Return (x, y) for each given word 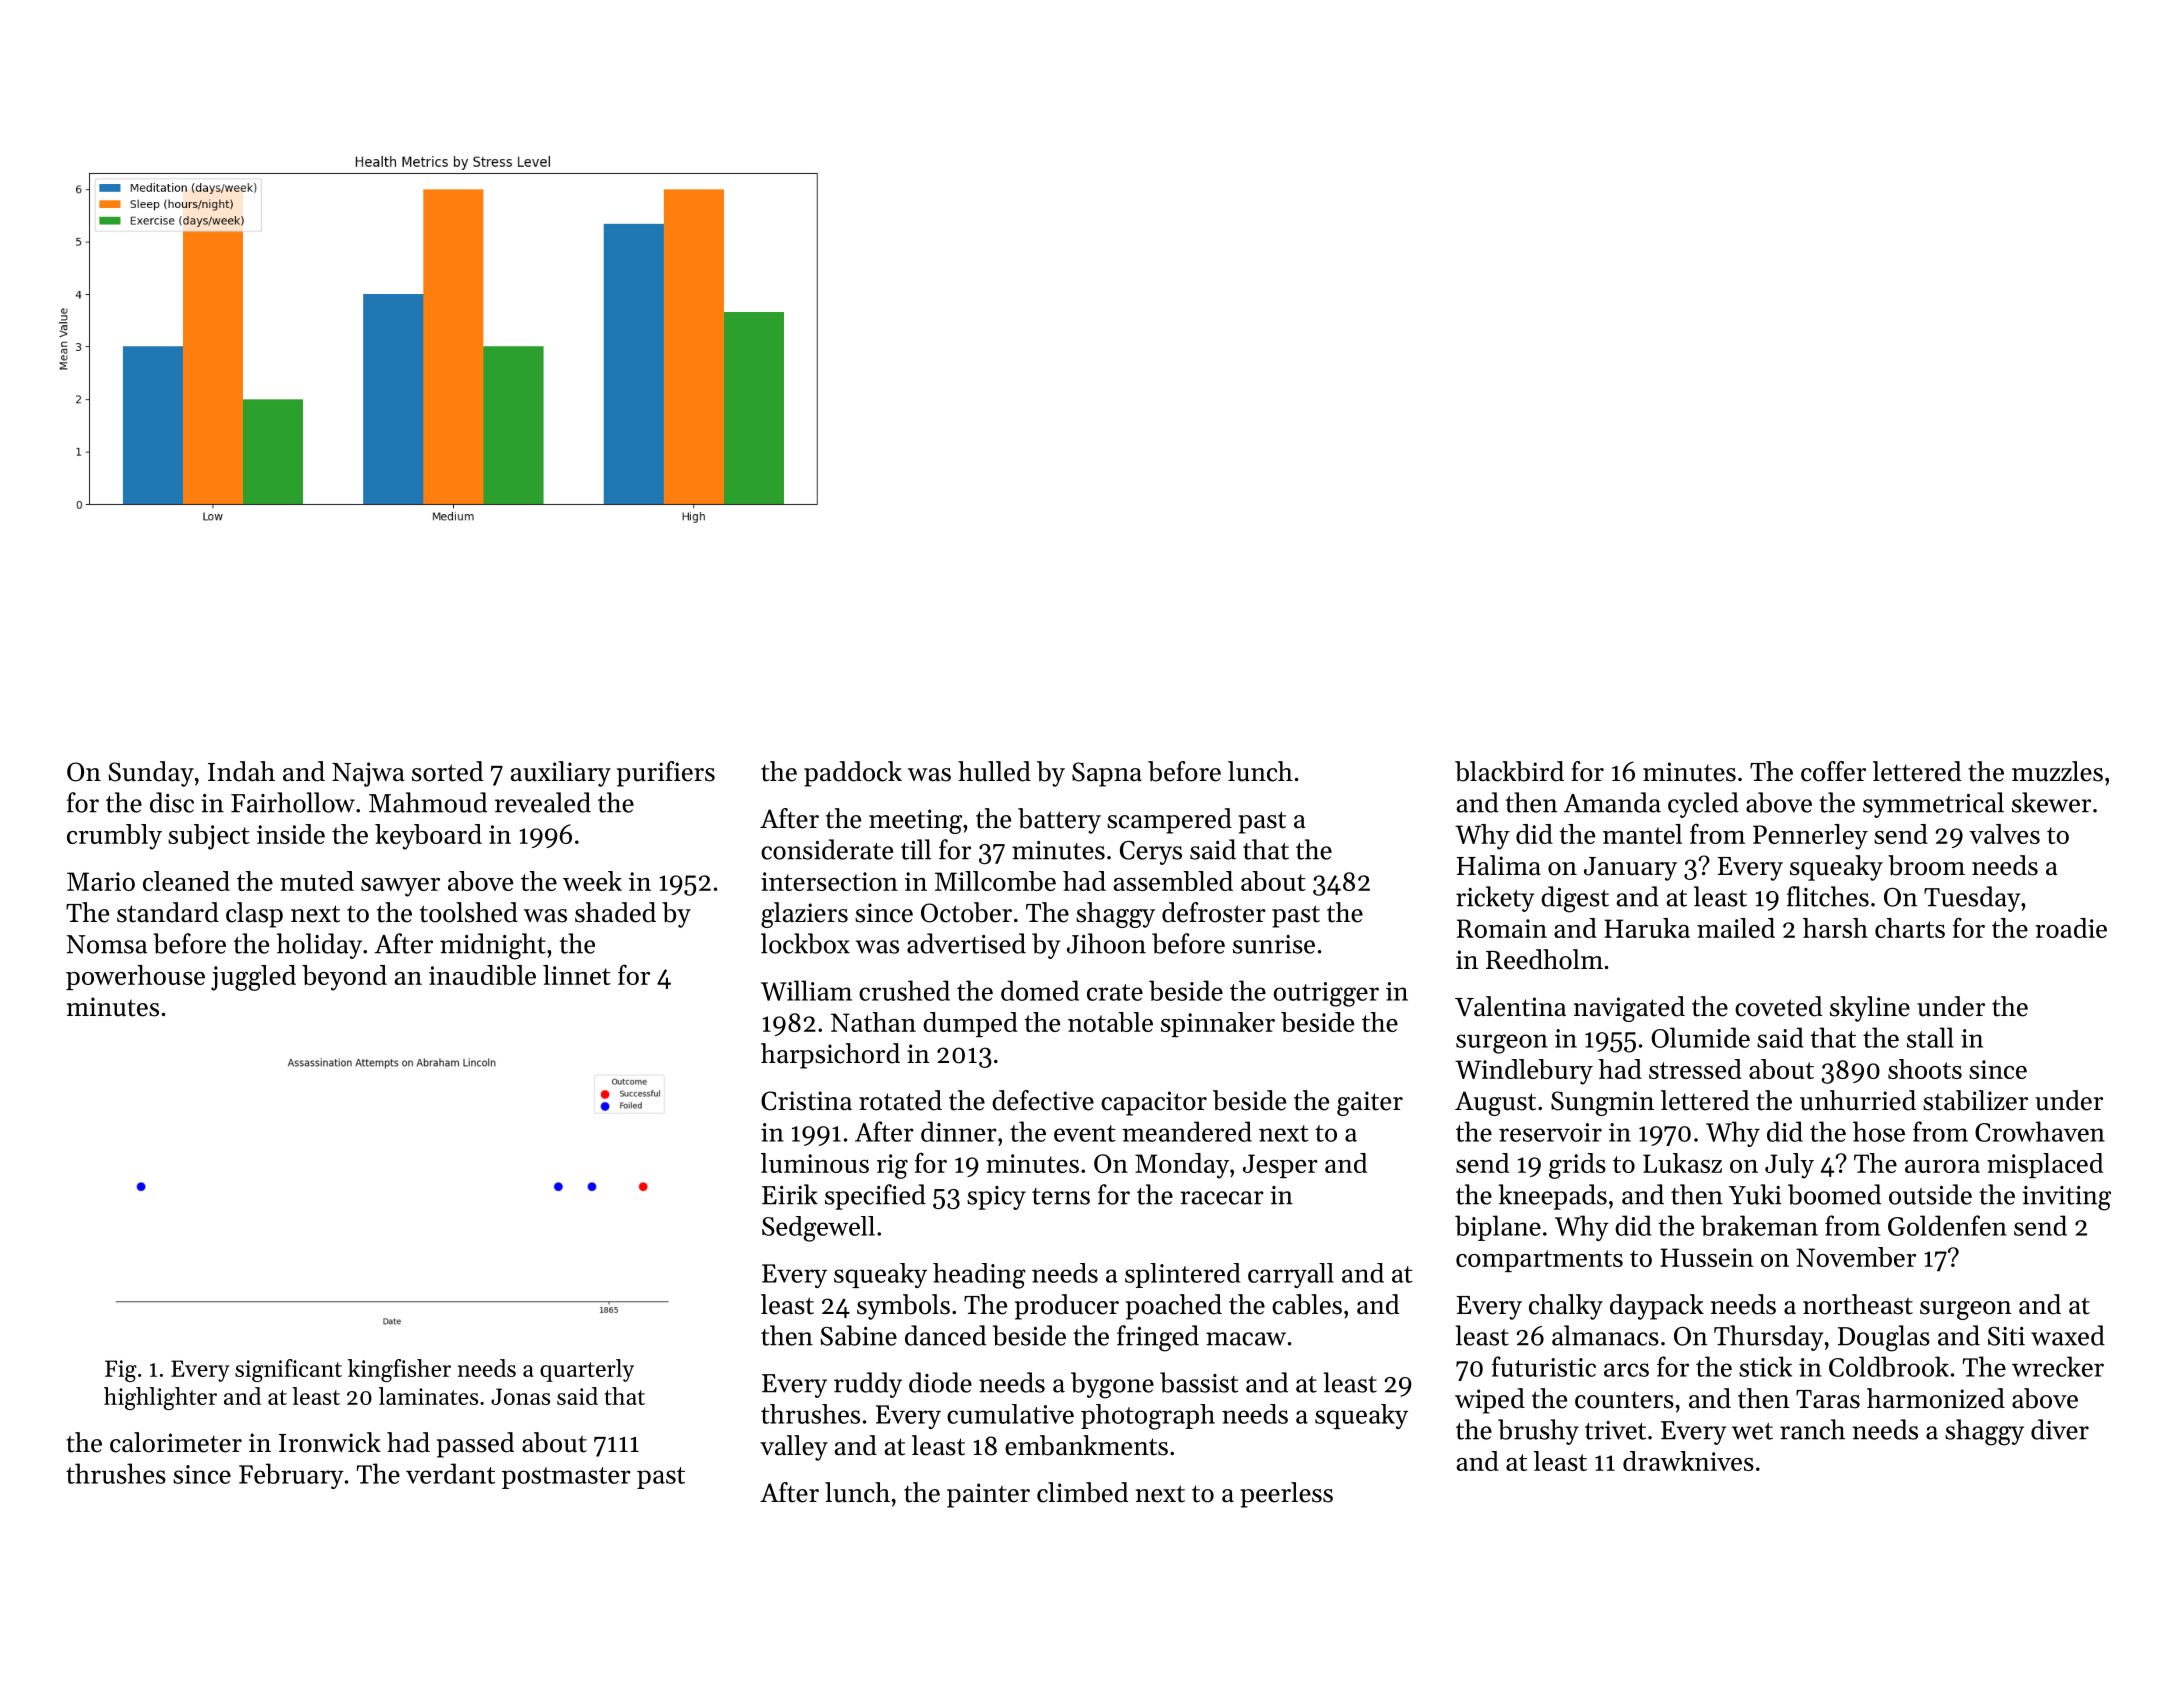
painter (988, 1495)
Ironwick (330, 1442)
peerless (1286, 1495)
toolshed (469, 912)
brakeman (1759, 1225)
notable (1110, 1022)
